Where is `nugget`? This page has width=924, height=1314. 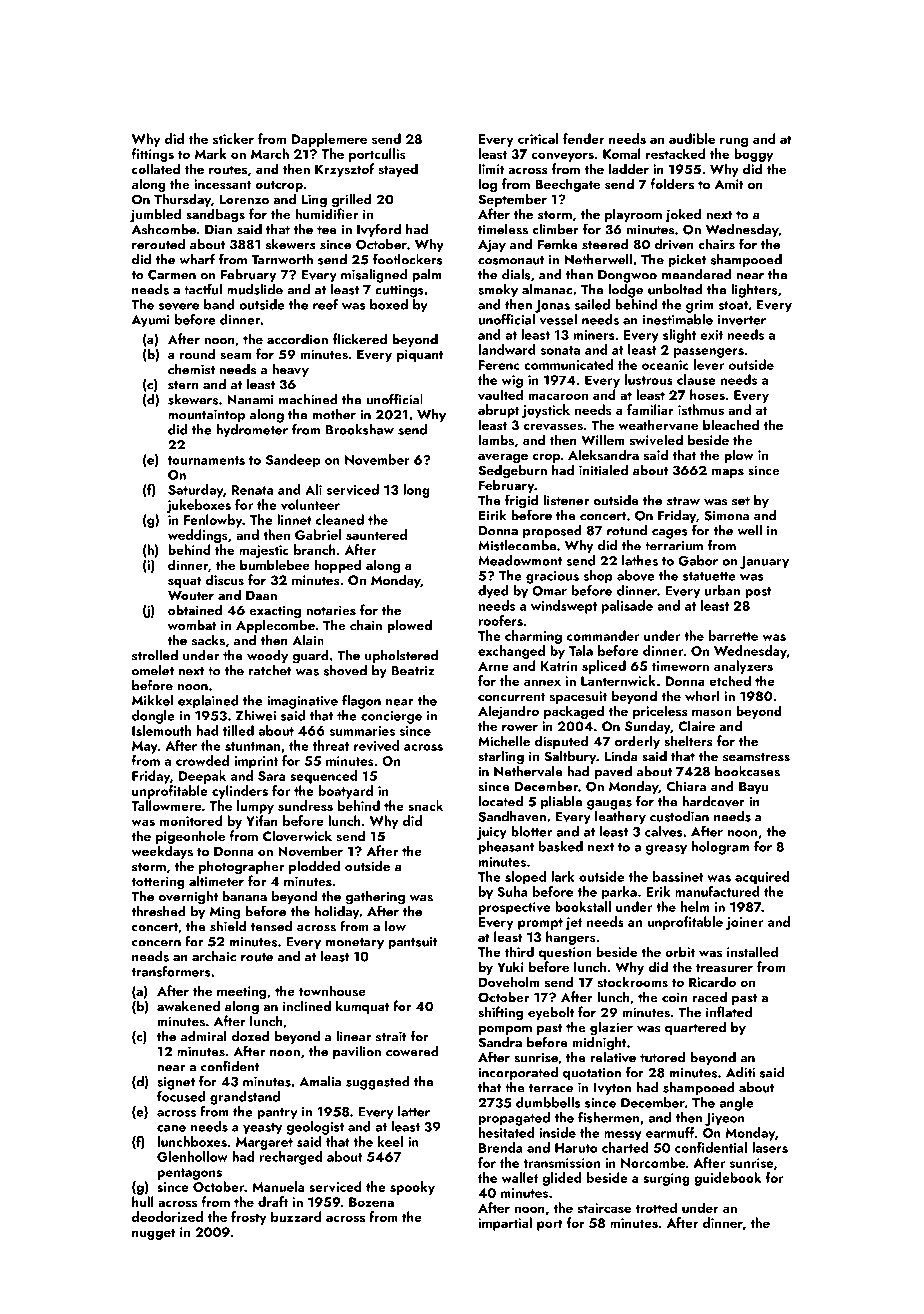 nugget is located at coordinates (154, 1234).
